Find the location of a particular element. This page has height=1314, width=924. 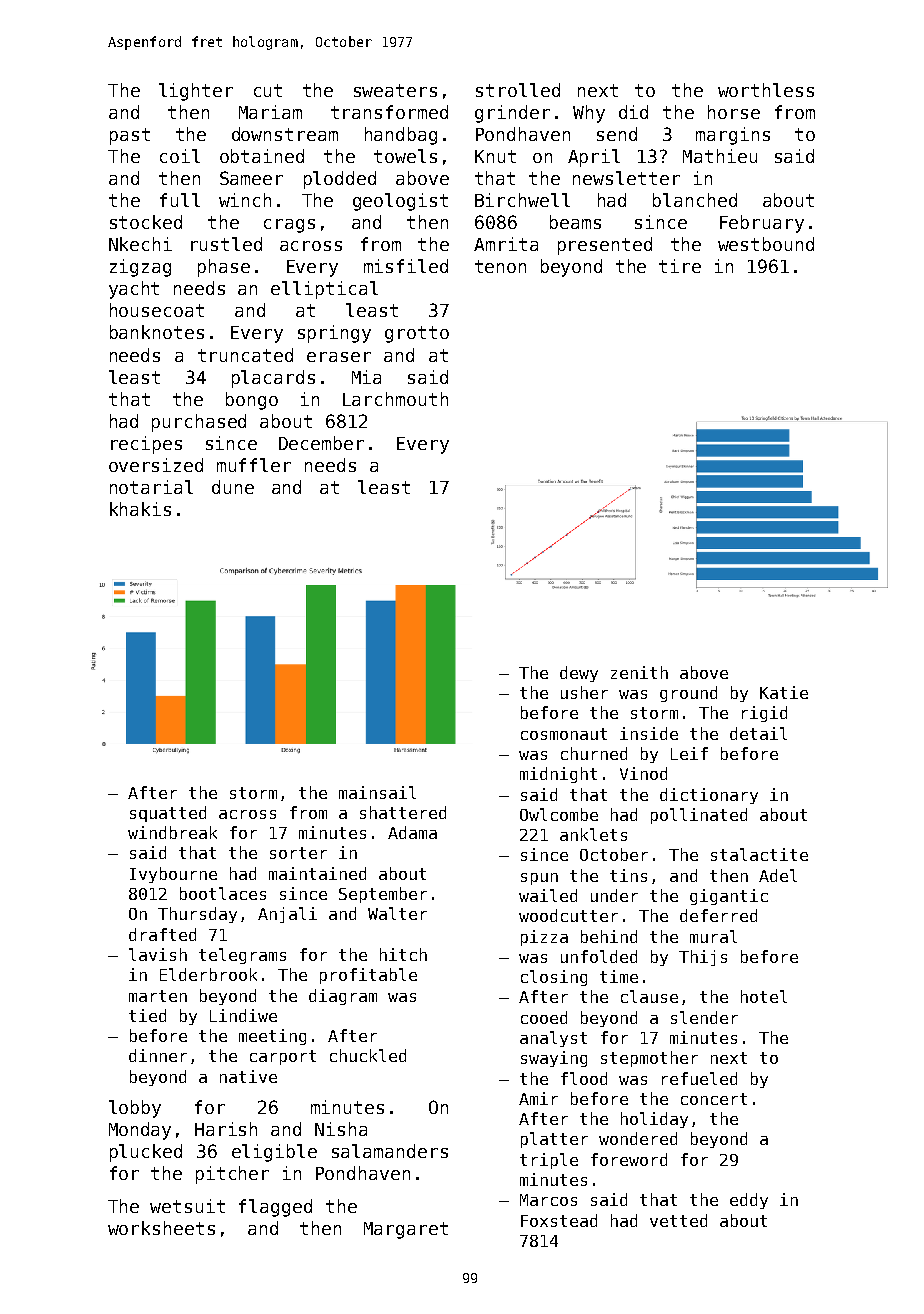

squatted is located at coordinates (168, 814).
